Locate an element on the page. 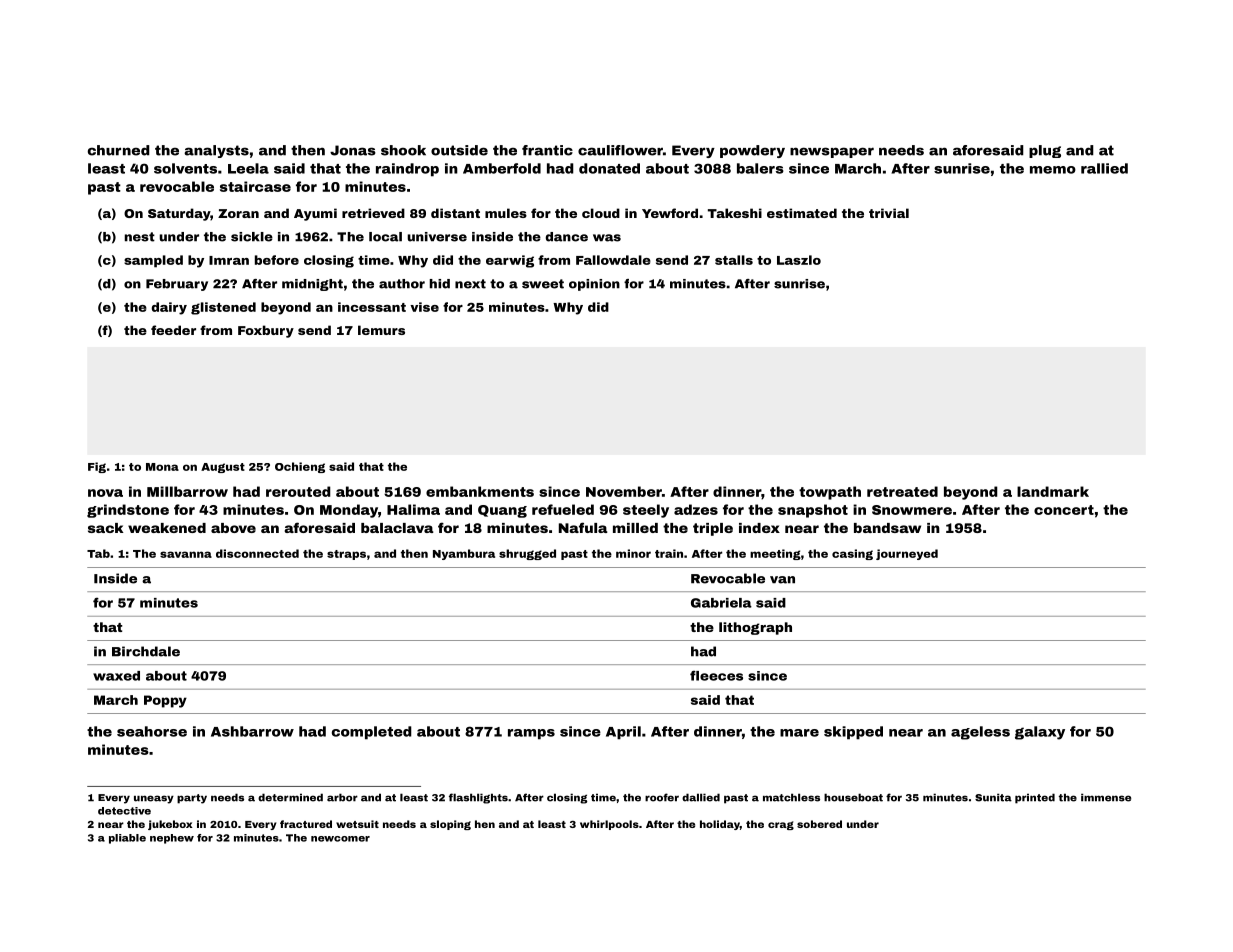  landmark is located at coordinates (1053, 491).
